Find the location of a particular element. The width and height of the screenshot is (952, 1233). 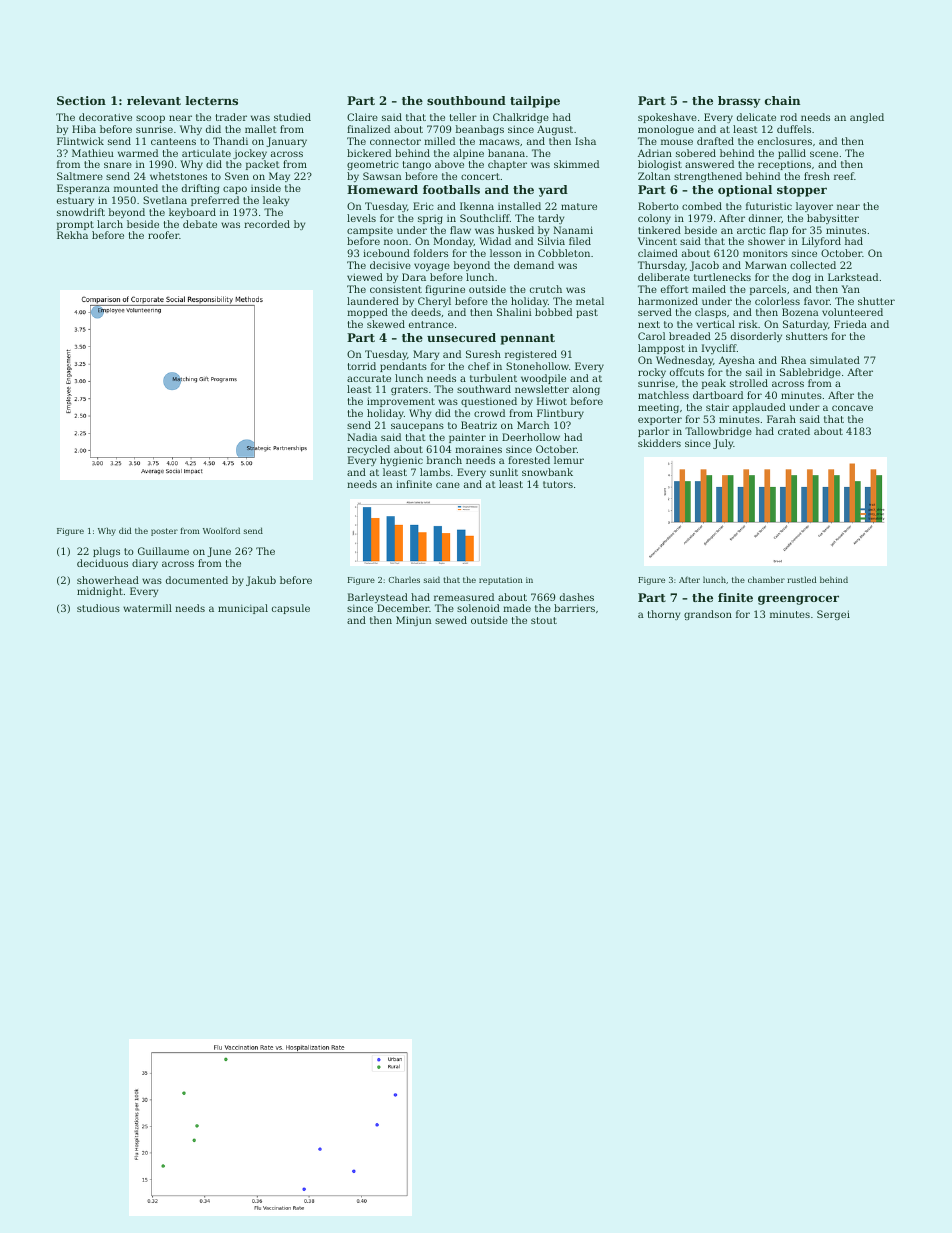

stout is located at coordinates (544, 620).
